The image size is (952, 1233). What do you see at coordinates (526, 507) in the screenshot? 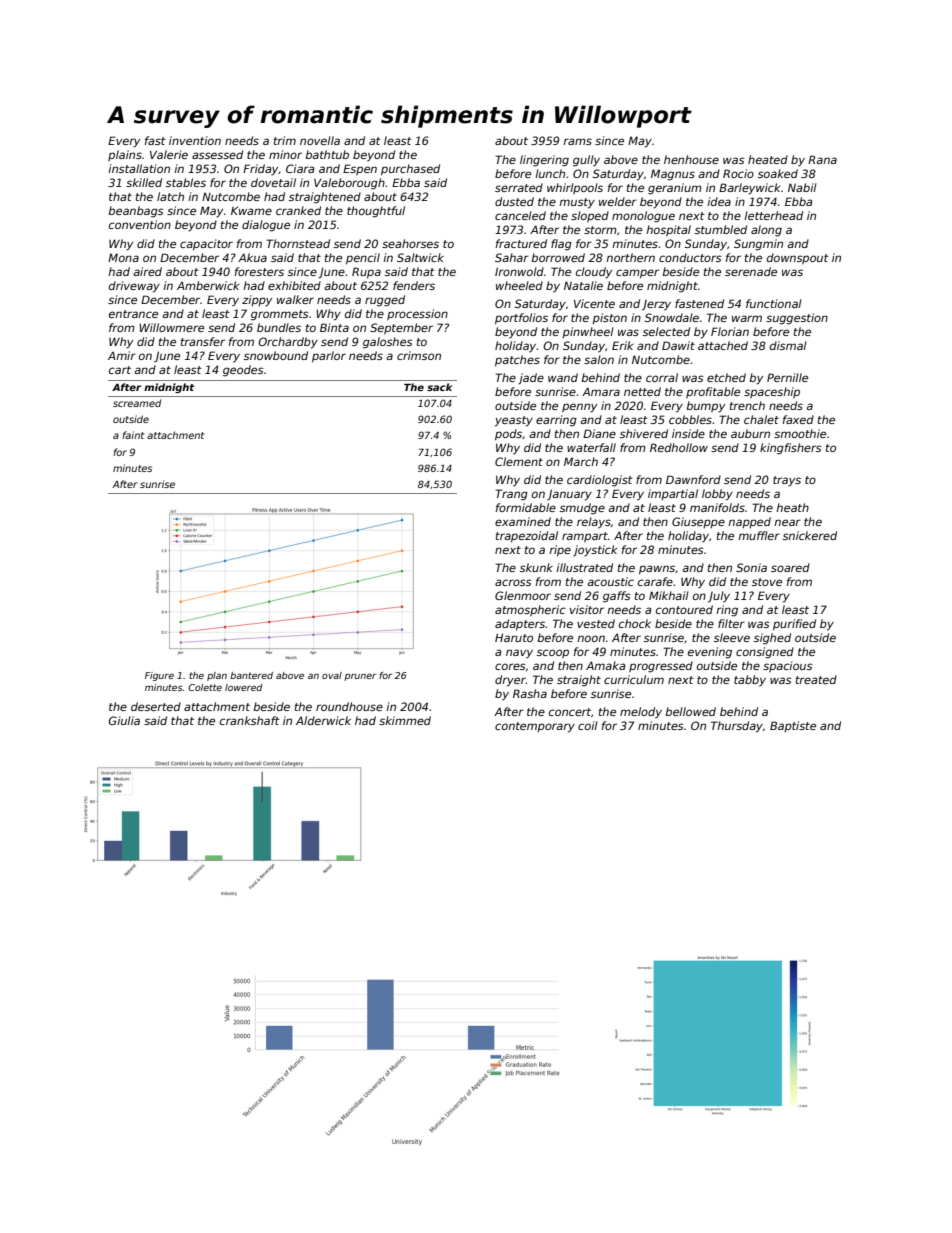
I see `formidable` at bounding box center [526, 507].
